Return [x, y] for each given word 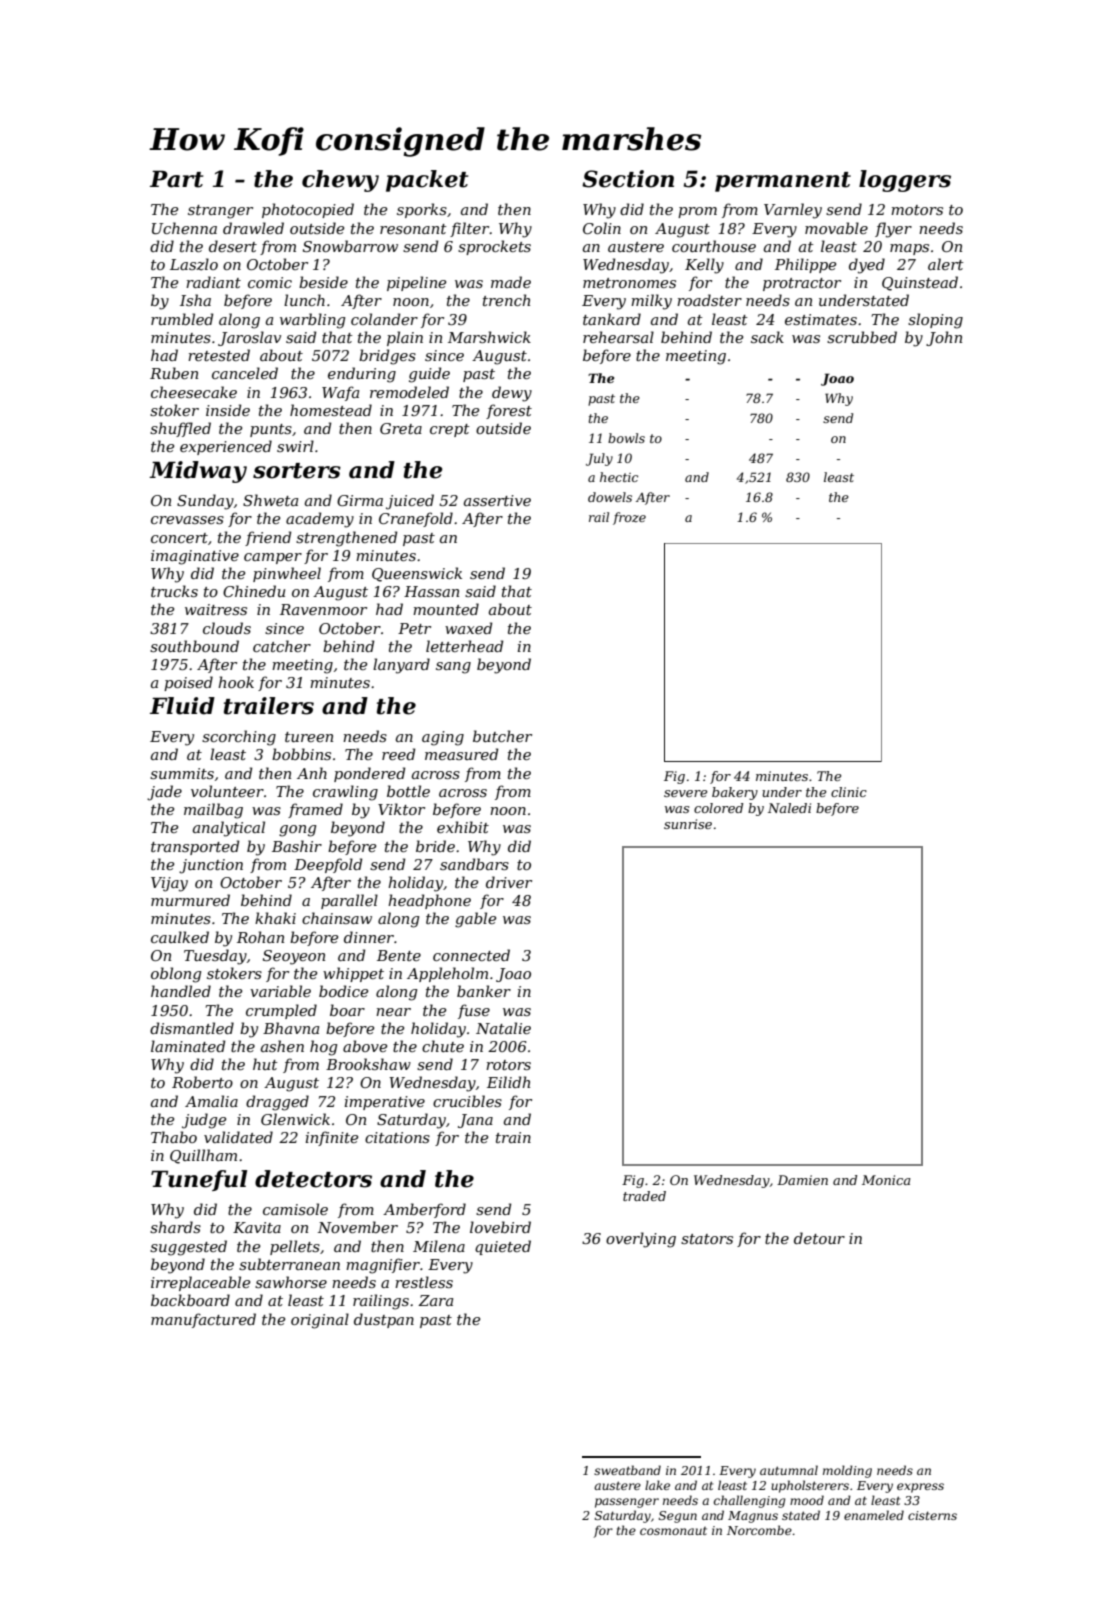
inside [228, 410]
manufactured [203, 1320]
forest [509, 411]
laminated [188, 1046]
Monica [886, 1180]
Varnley [793, 211]
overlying [641, 1240]
